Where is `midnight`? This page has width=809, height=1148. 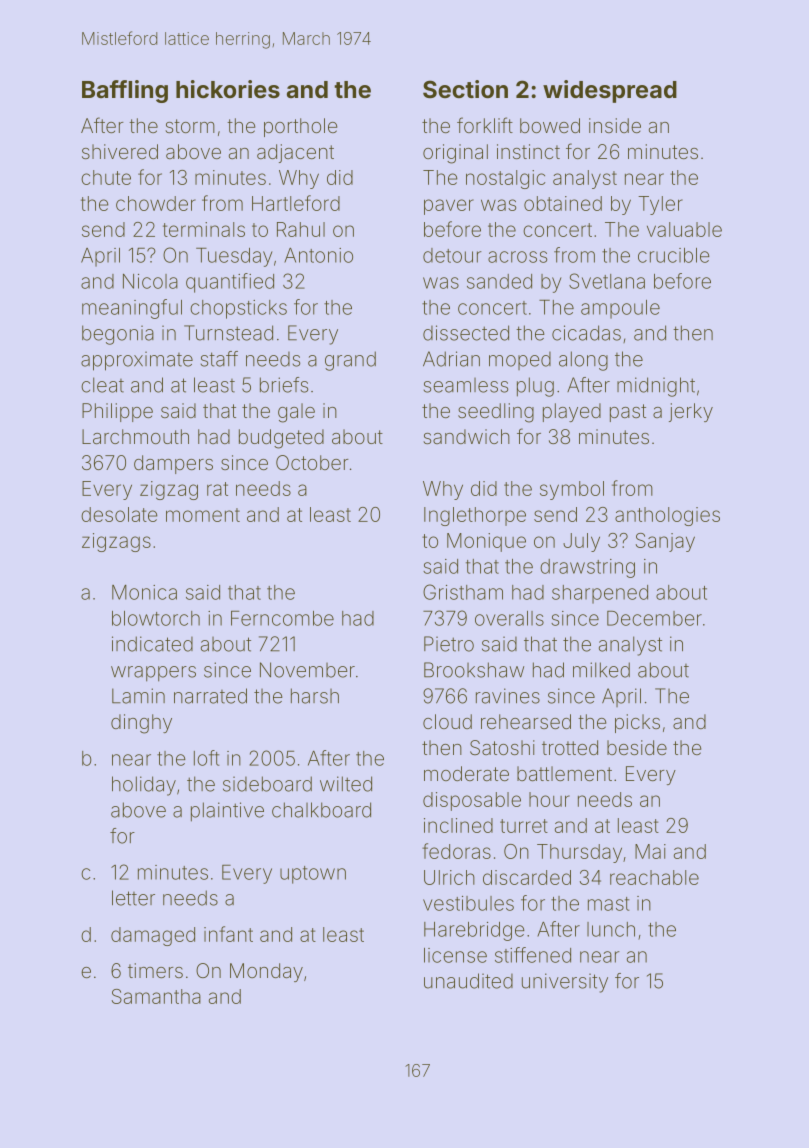
midnight is located at coordinates (656, 387).
